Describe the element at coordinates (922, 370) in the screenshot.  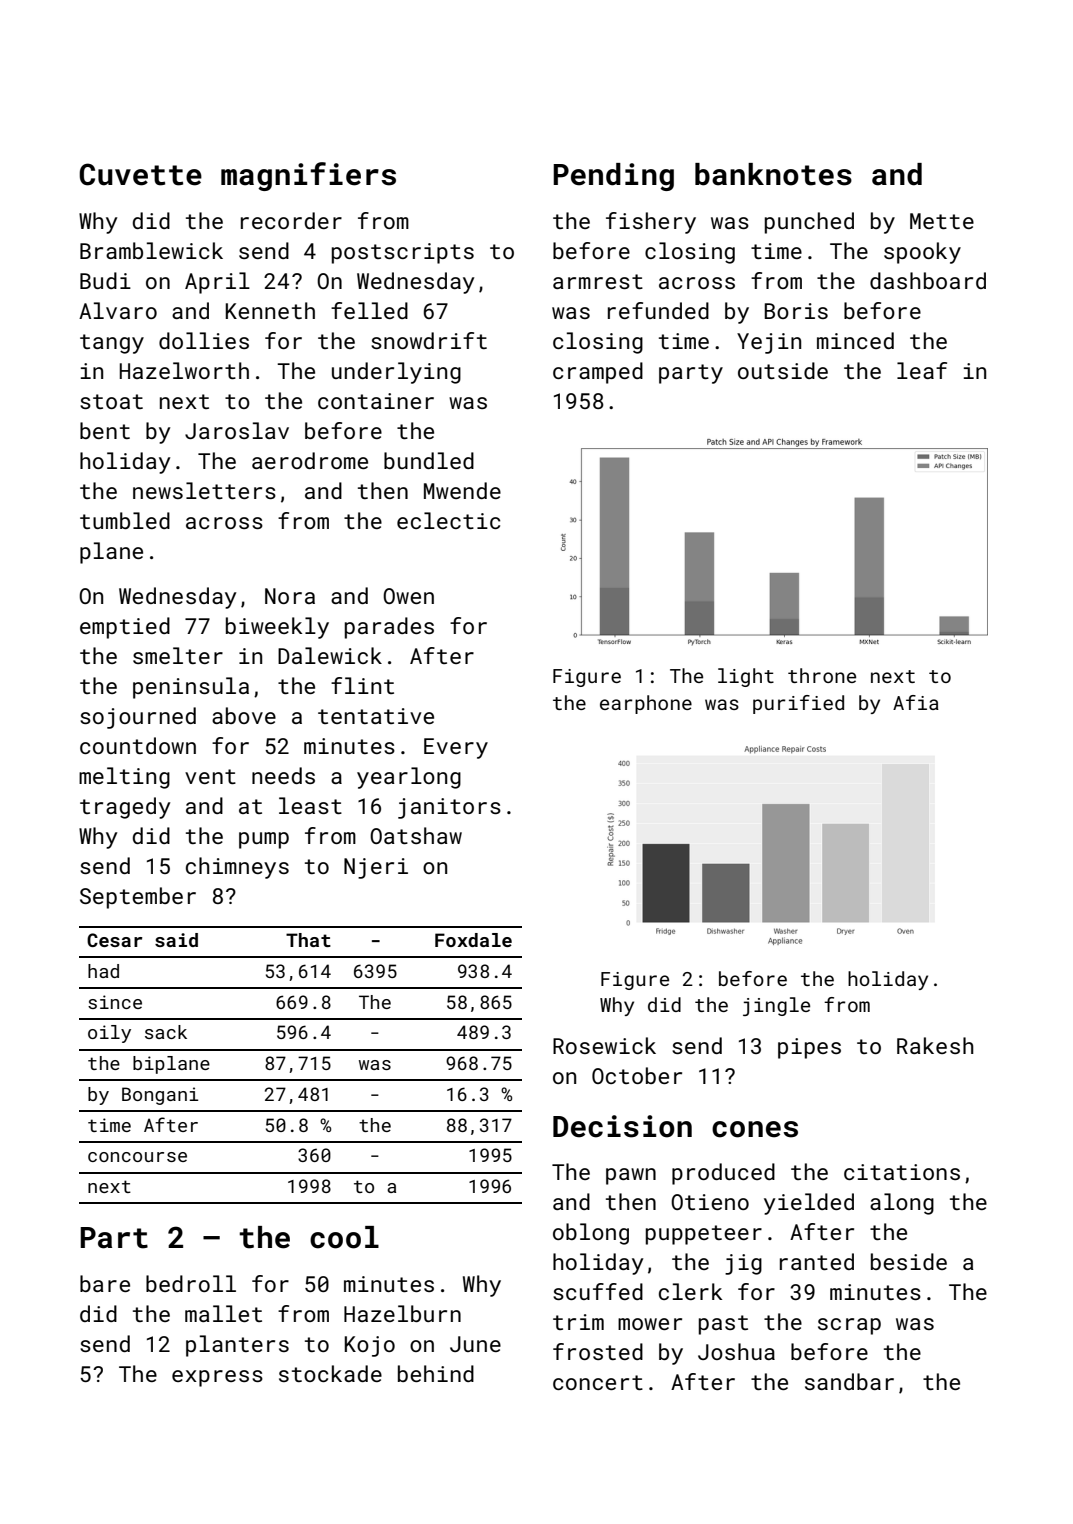
I see `leaf` at that location.
